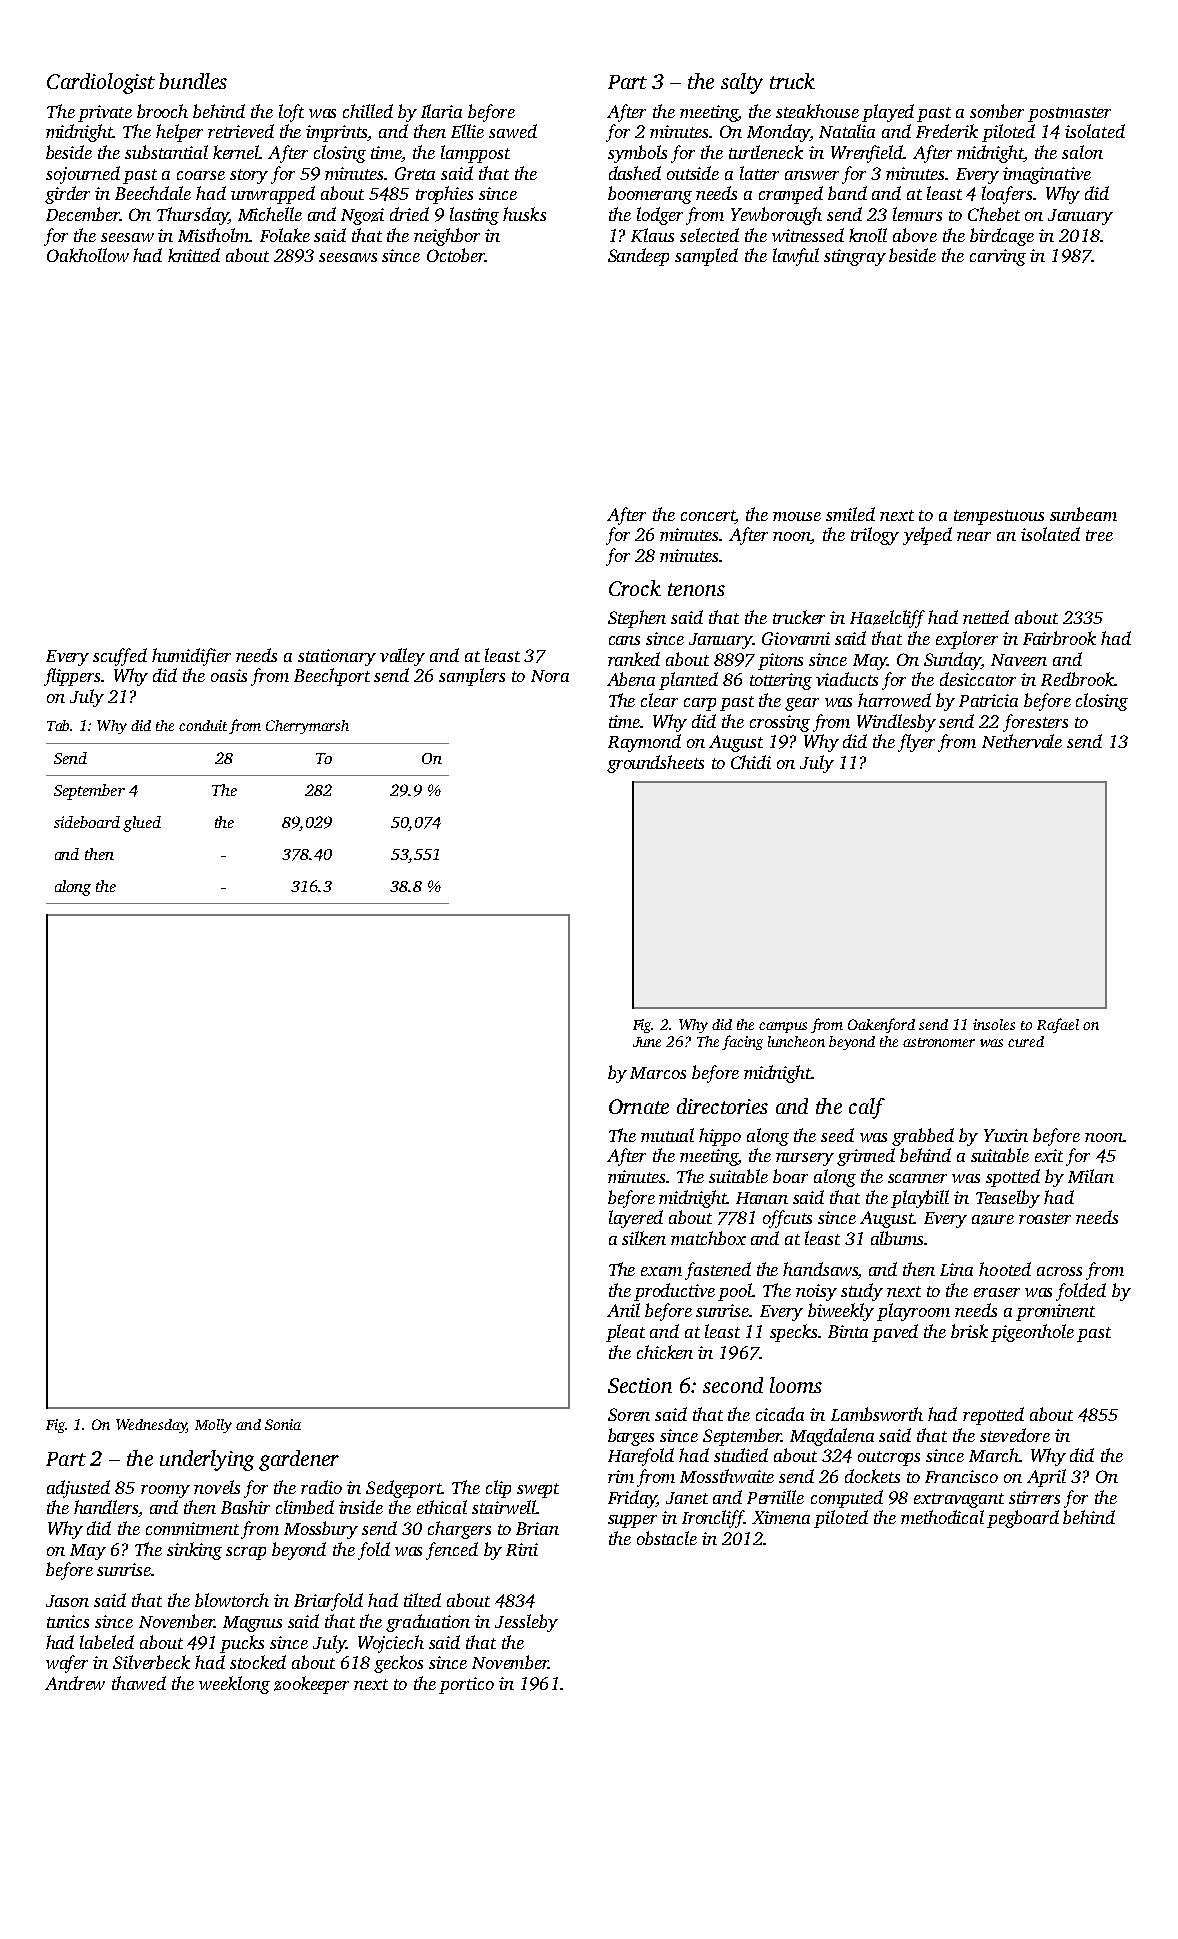 The image size is (1178, 1939). Describe the element at coordinates (142, 824) in the screenshot. I see `glued` at that location.
